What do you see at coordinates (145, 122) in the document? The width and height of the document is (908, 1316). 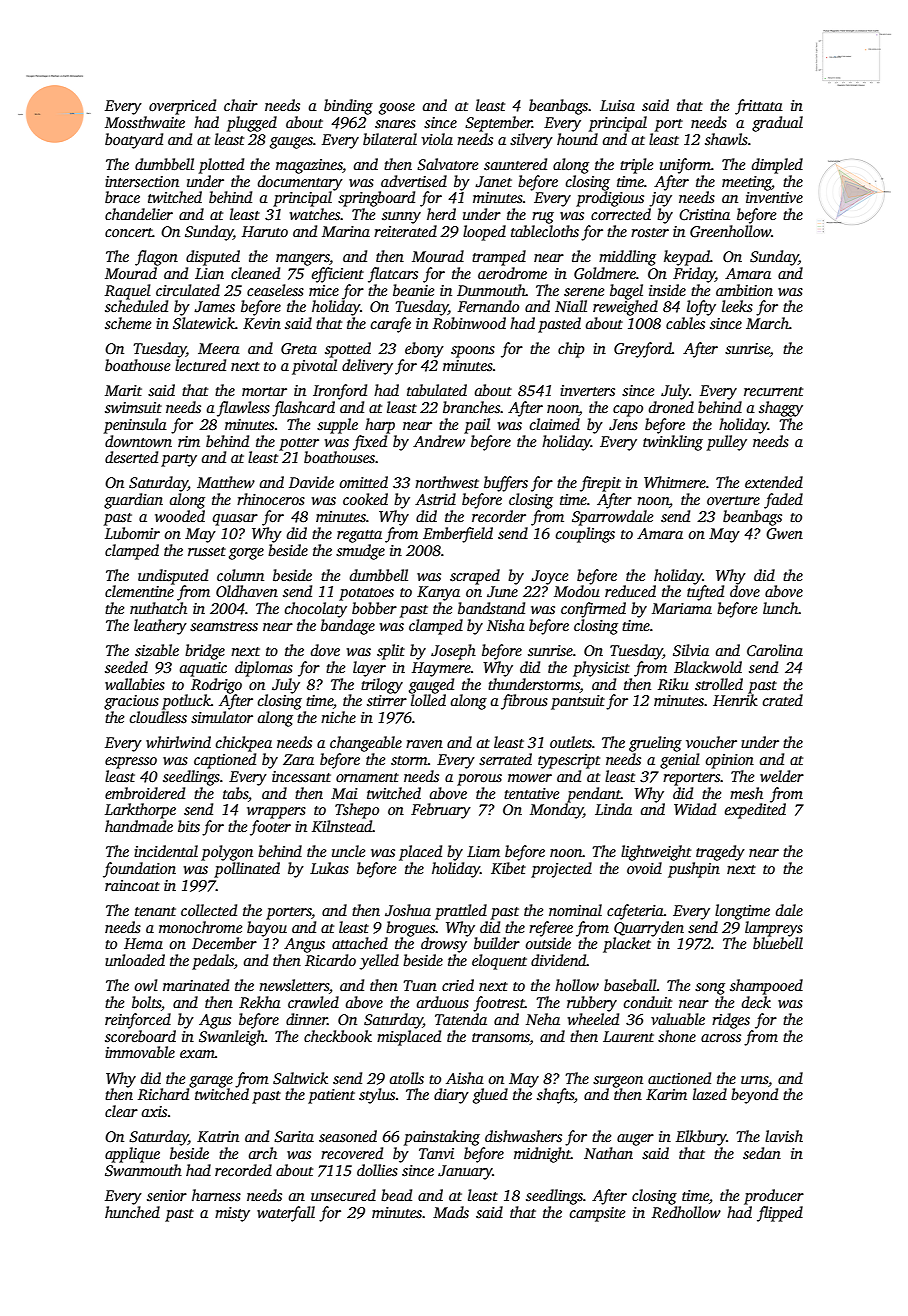 I see `Mossthwaite` at bounding box center [145, 122].
